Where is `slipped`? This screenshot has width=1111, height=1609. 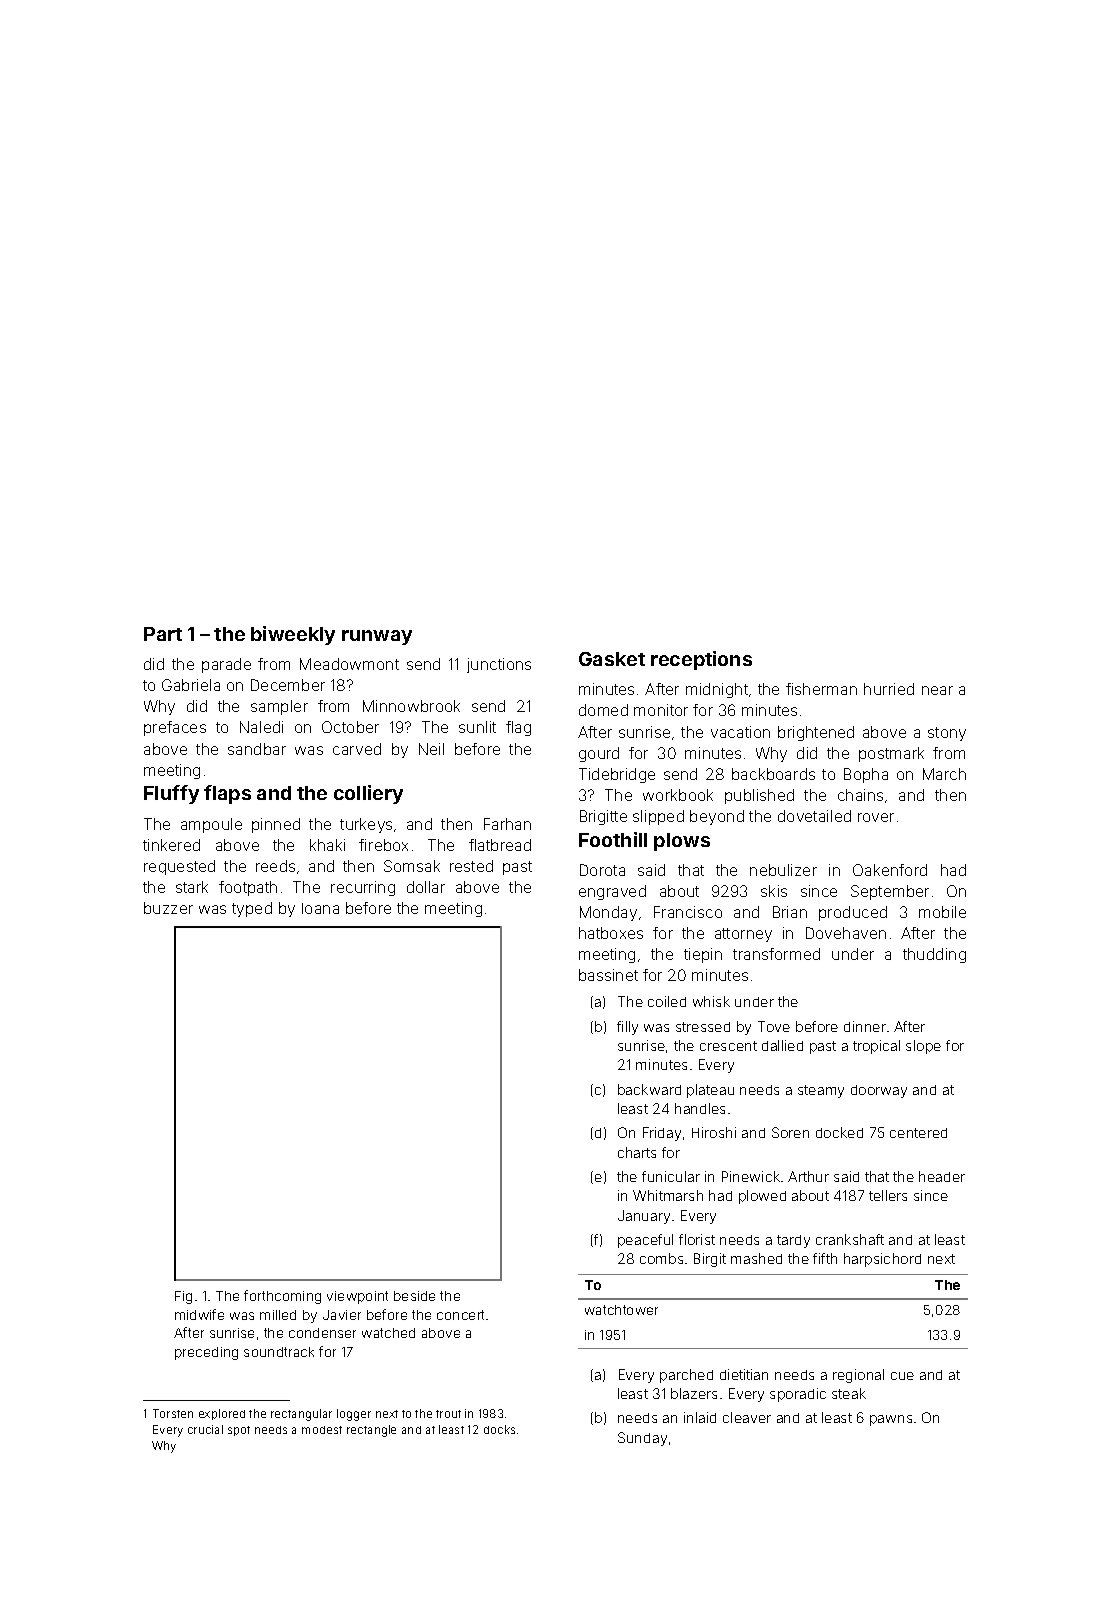 slipped is located at coordinates (658, 817).
